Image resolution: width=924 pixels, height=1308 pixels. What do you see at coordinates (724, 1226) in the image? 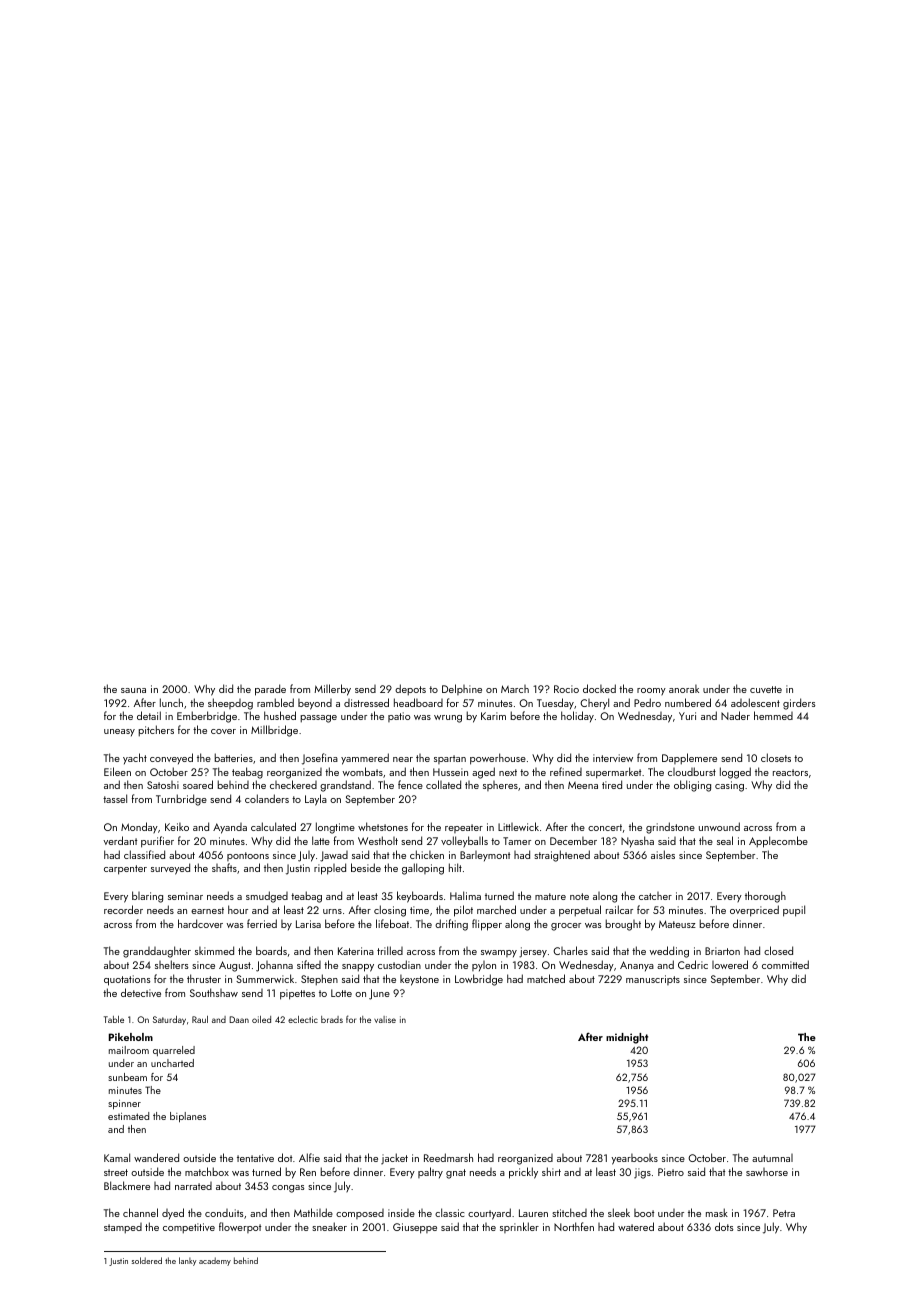
I see `dots` at bounding box center [724, 1226].
